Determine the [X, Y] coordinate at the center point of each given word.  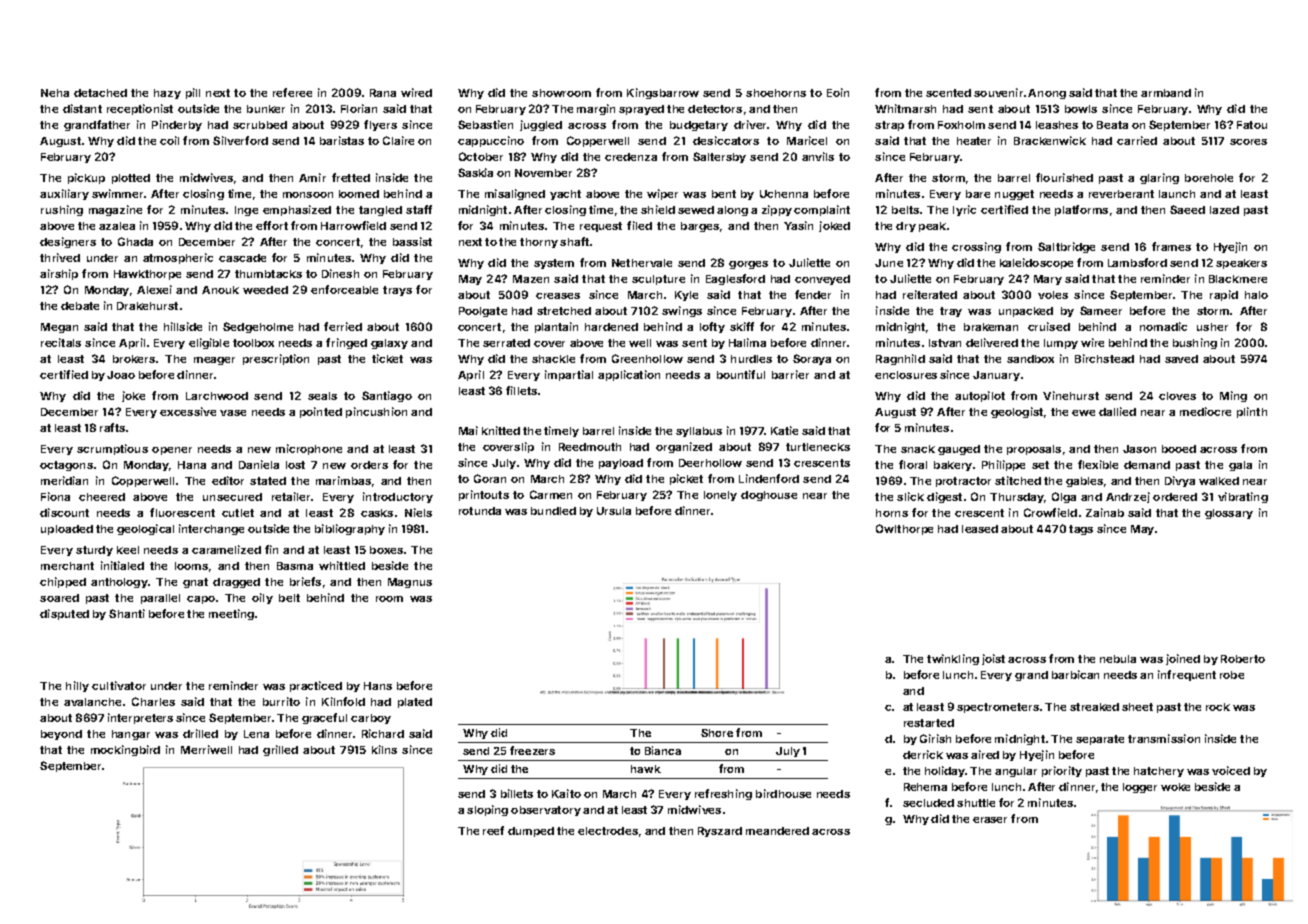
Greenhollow [647, 358]
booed [1179, 449]
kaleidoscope [1036, 263]
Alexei [154, 289]
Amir [312, 177]
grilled [280, 750]
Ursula [614, 511]
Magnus [410, 583]
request [601, 227]
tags [1081, 530]
